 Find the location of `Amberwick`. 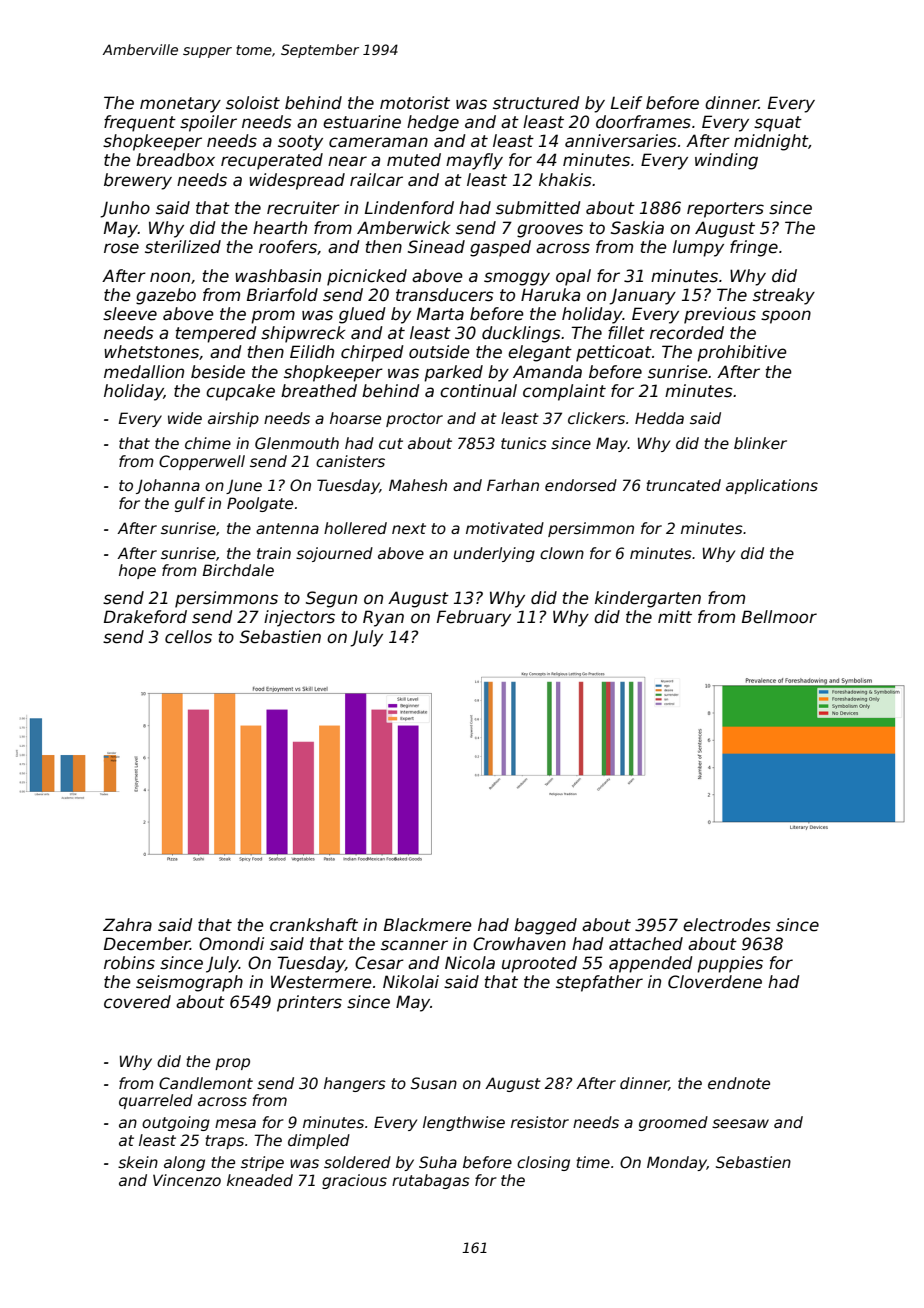

Amberwick is located at coordinates (403, 228).
